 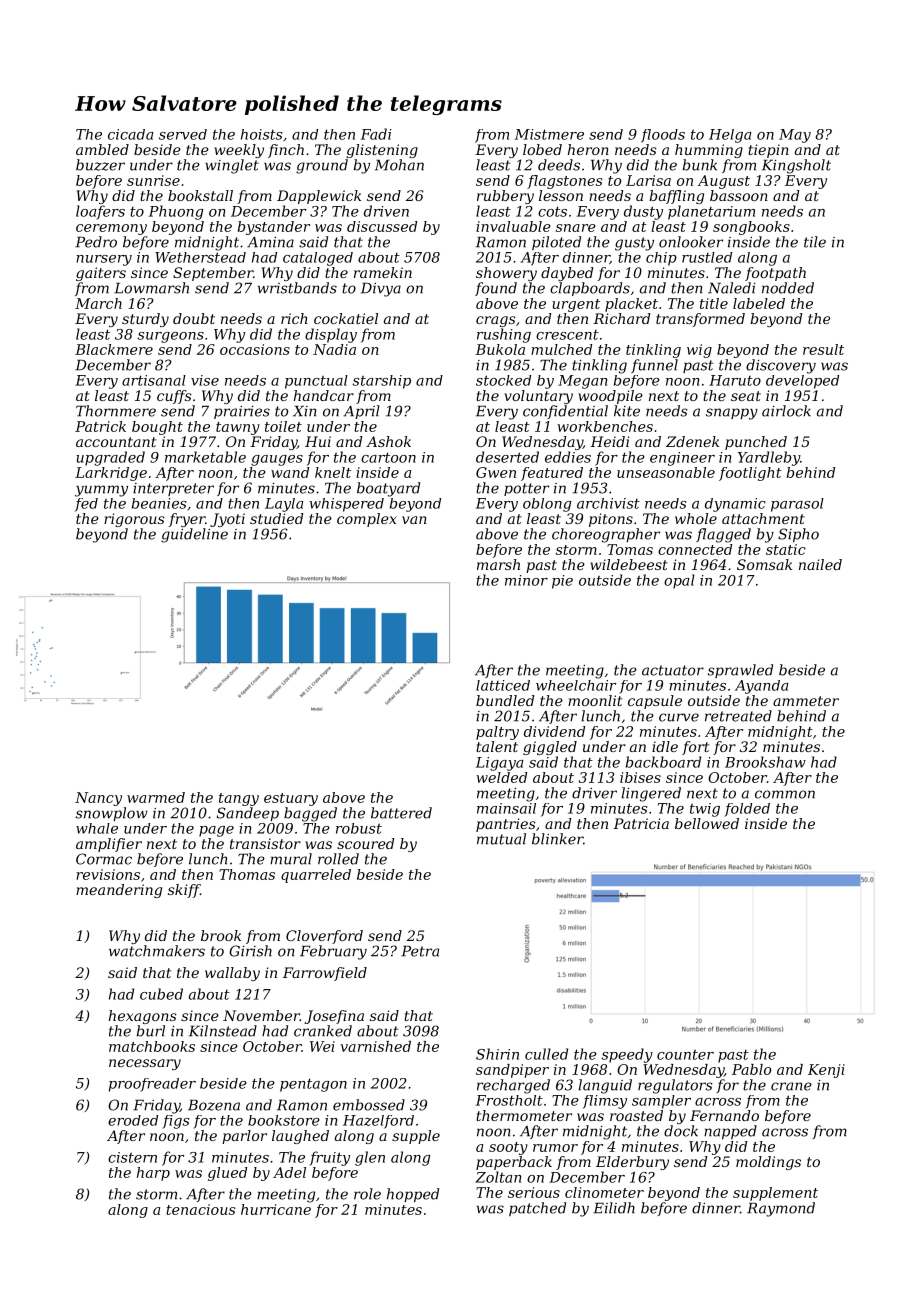 I want to click on harp, so click(x=153, y=1174).
